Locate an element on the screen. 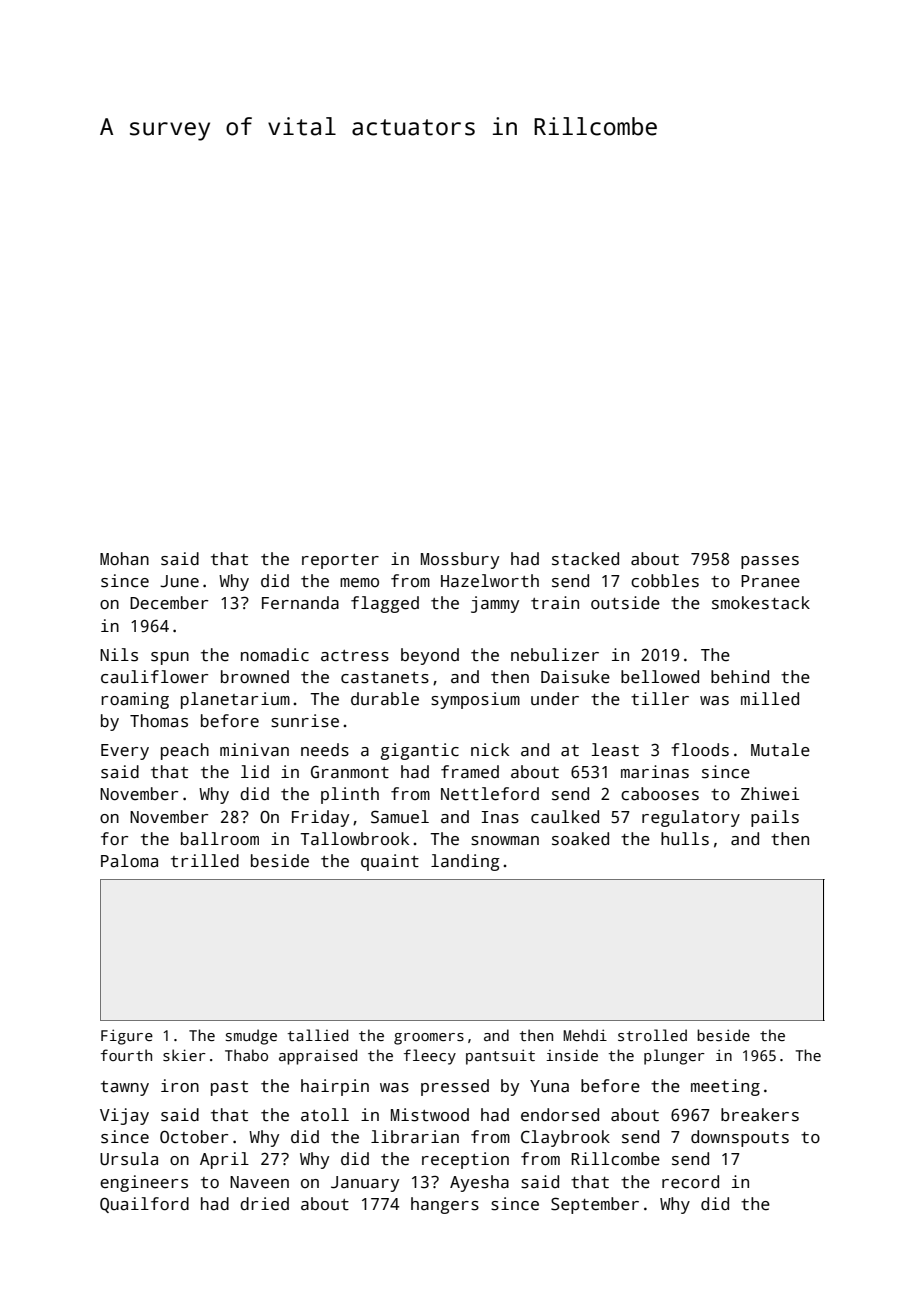 The width and height of the screenshot is (924, 1308). pails is located at coordinates (775, 818).
